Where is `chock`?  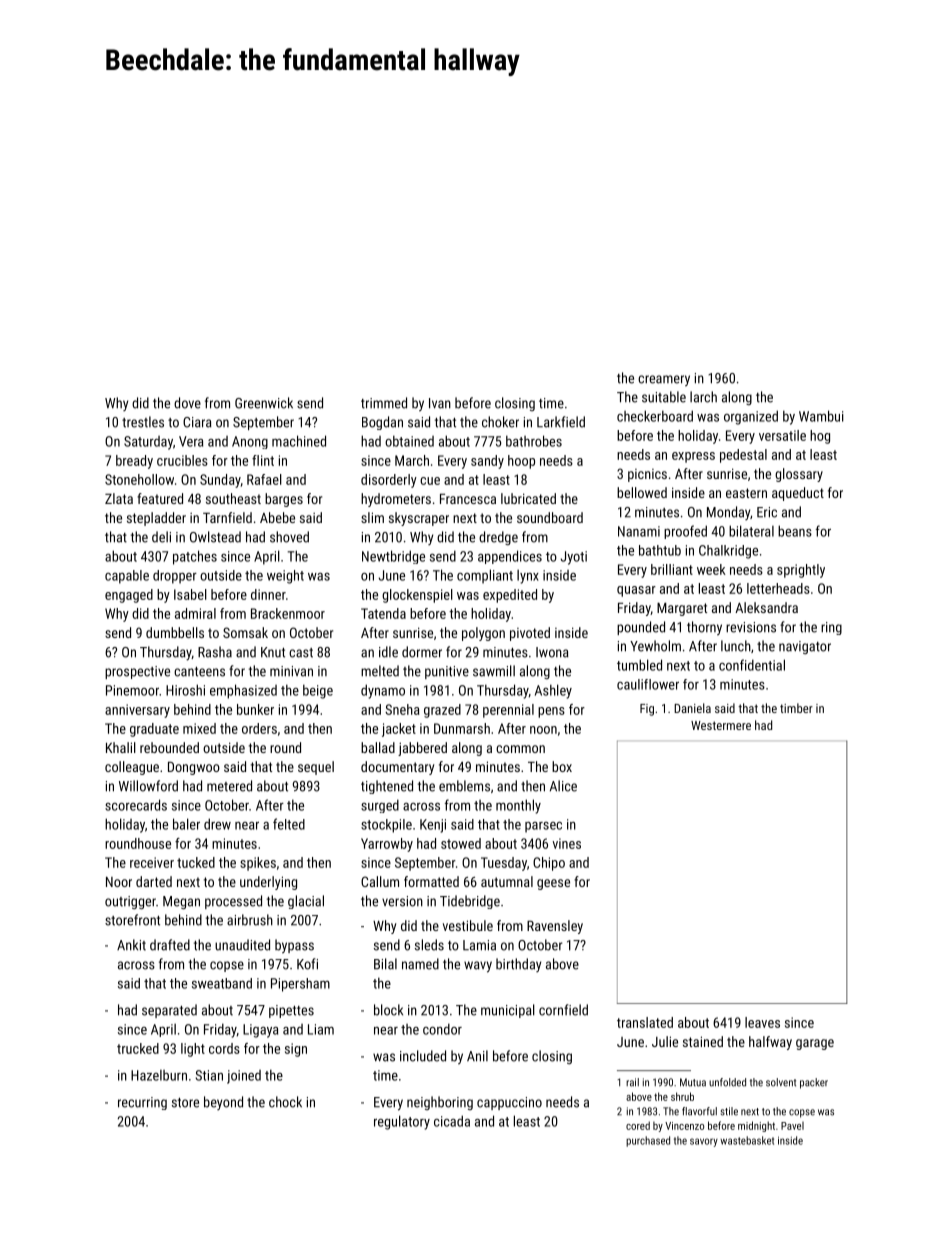
chock is located at coordinates (285, 1102).
